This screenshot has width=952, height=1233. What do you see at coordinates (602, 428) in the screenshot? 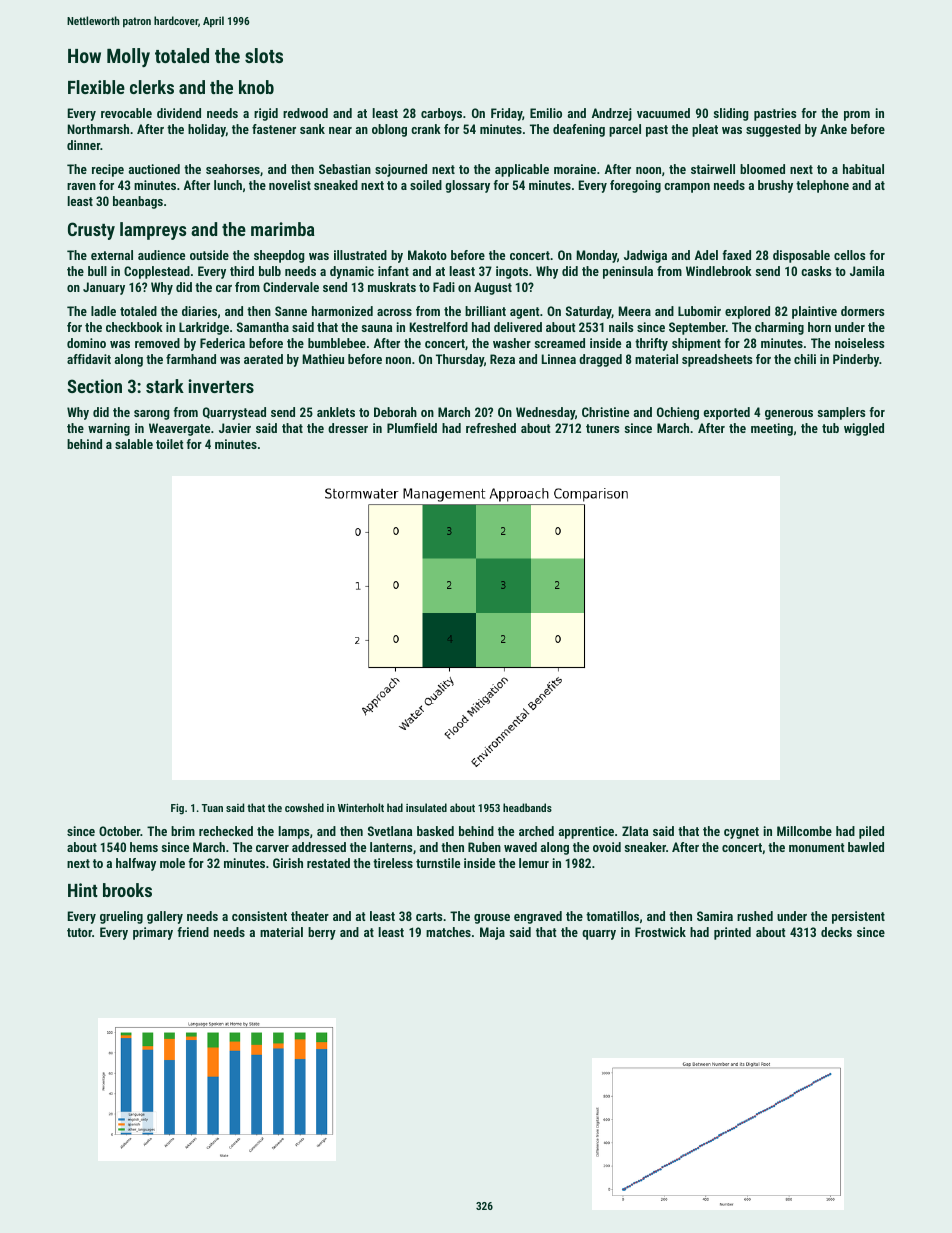
I see `tuners` at bounding box center [602, 428].
